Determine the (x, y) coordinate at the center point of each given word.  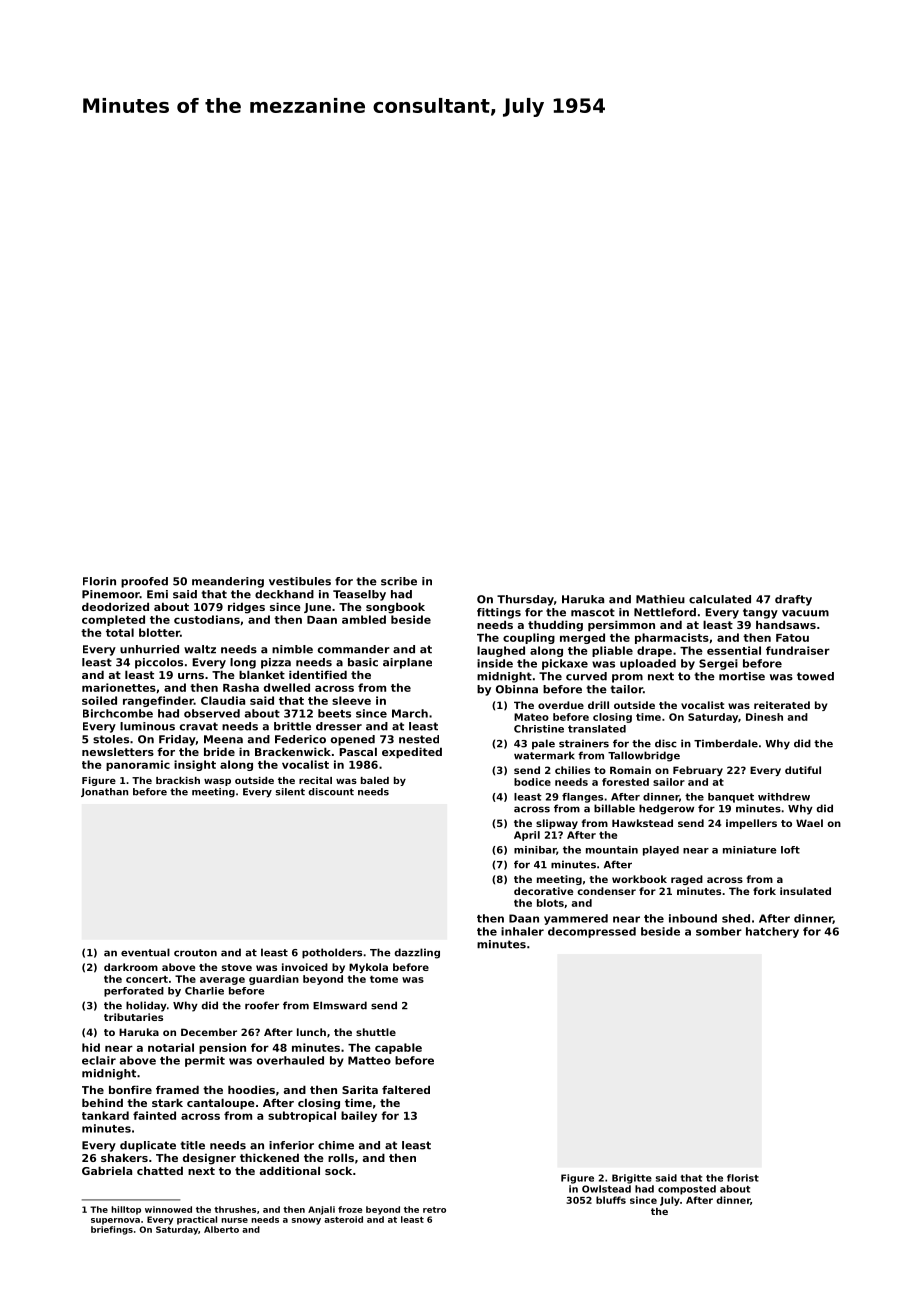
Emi (157, 594)
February (698, 771)
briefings (112, 1230)
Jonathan (104, 792)
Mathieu (660, 599)
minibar (535, 850)
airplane (407, 663)
